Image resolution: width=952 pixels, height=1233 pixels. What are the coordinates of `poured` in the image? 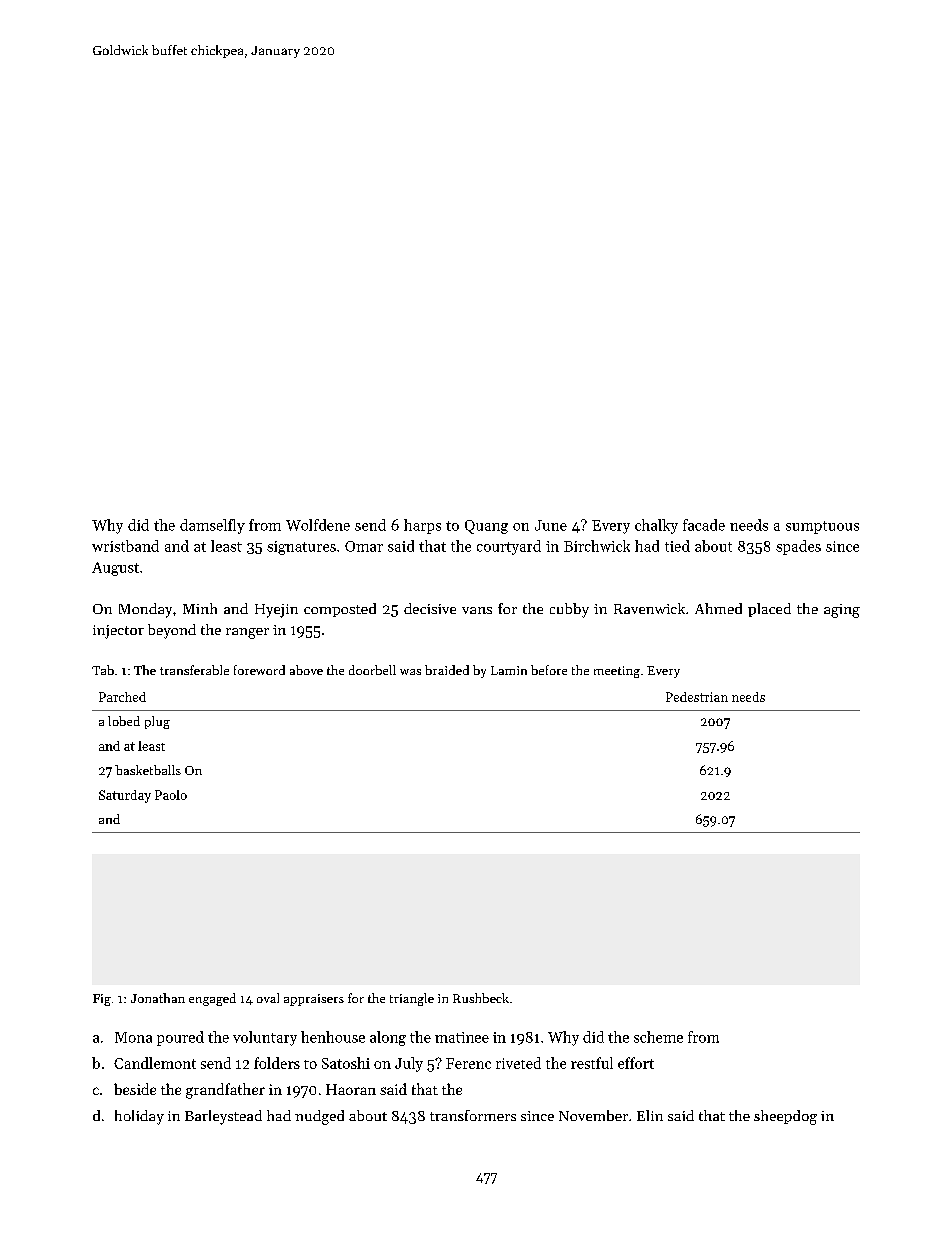 It's located at (180, 1038).
